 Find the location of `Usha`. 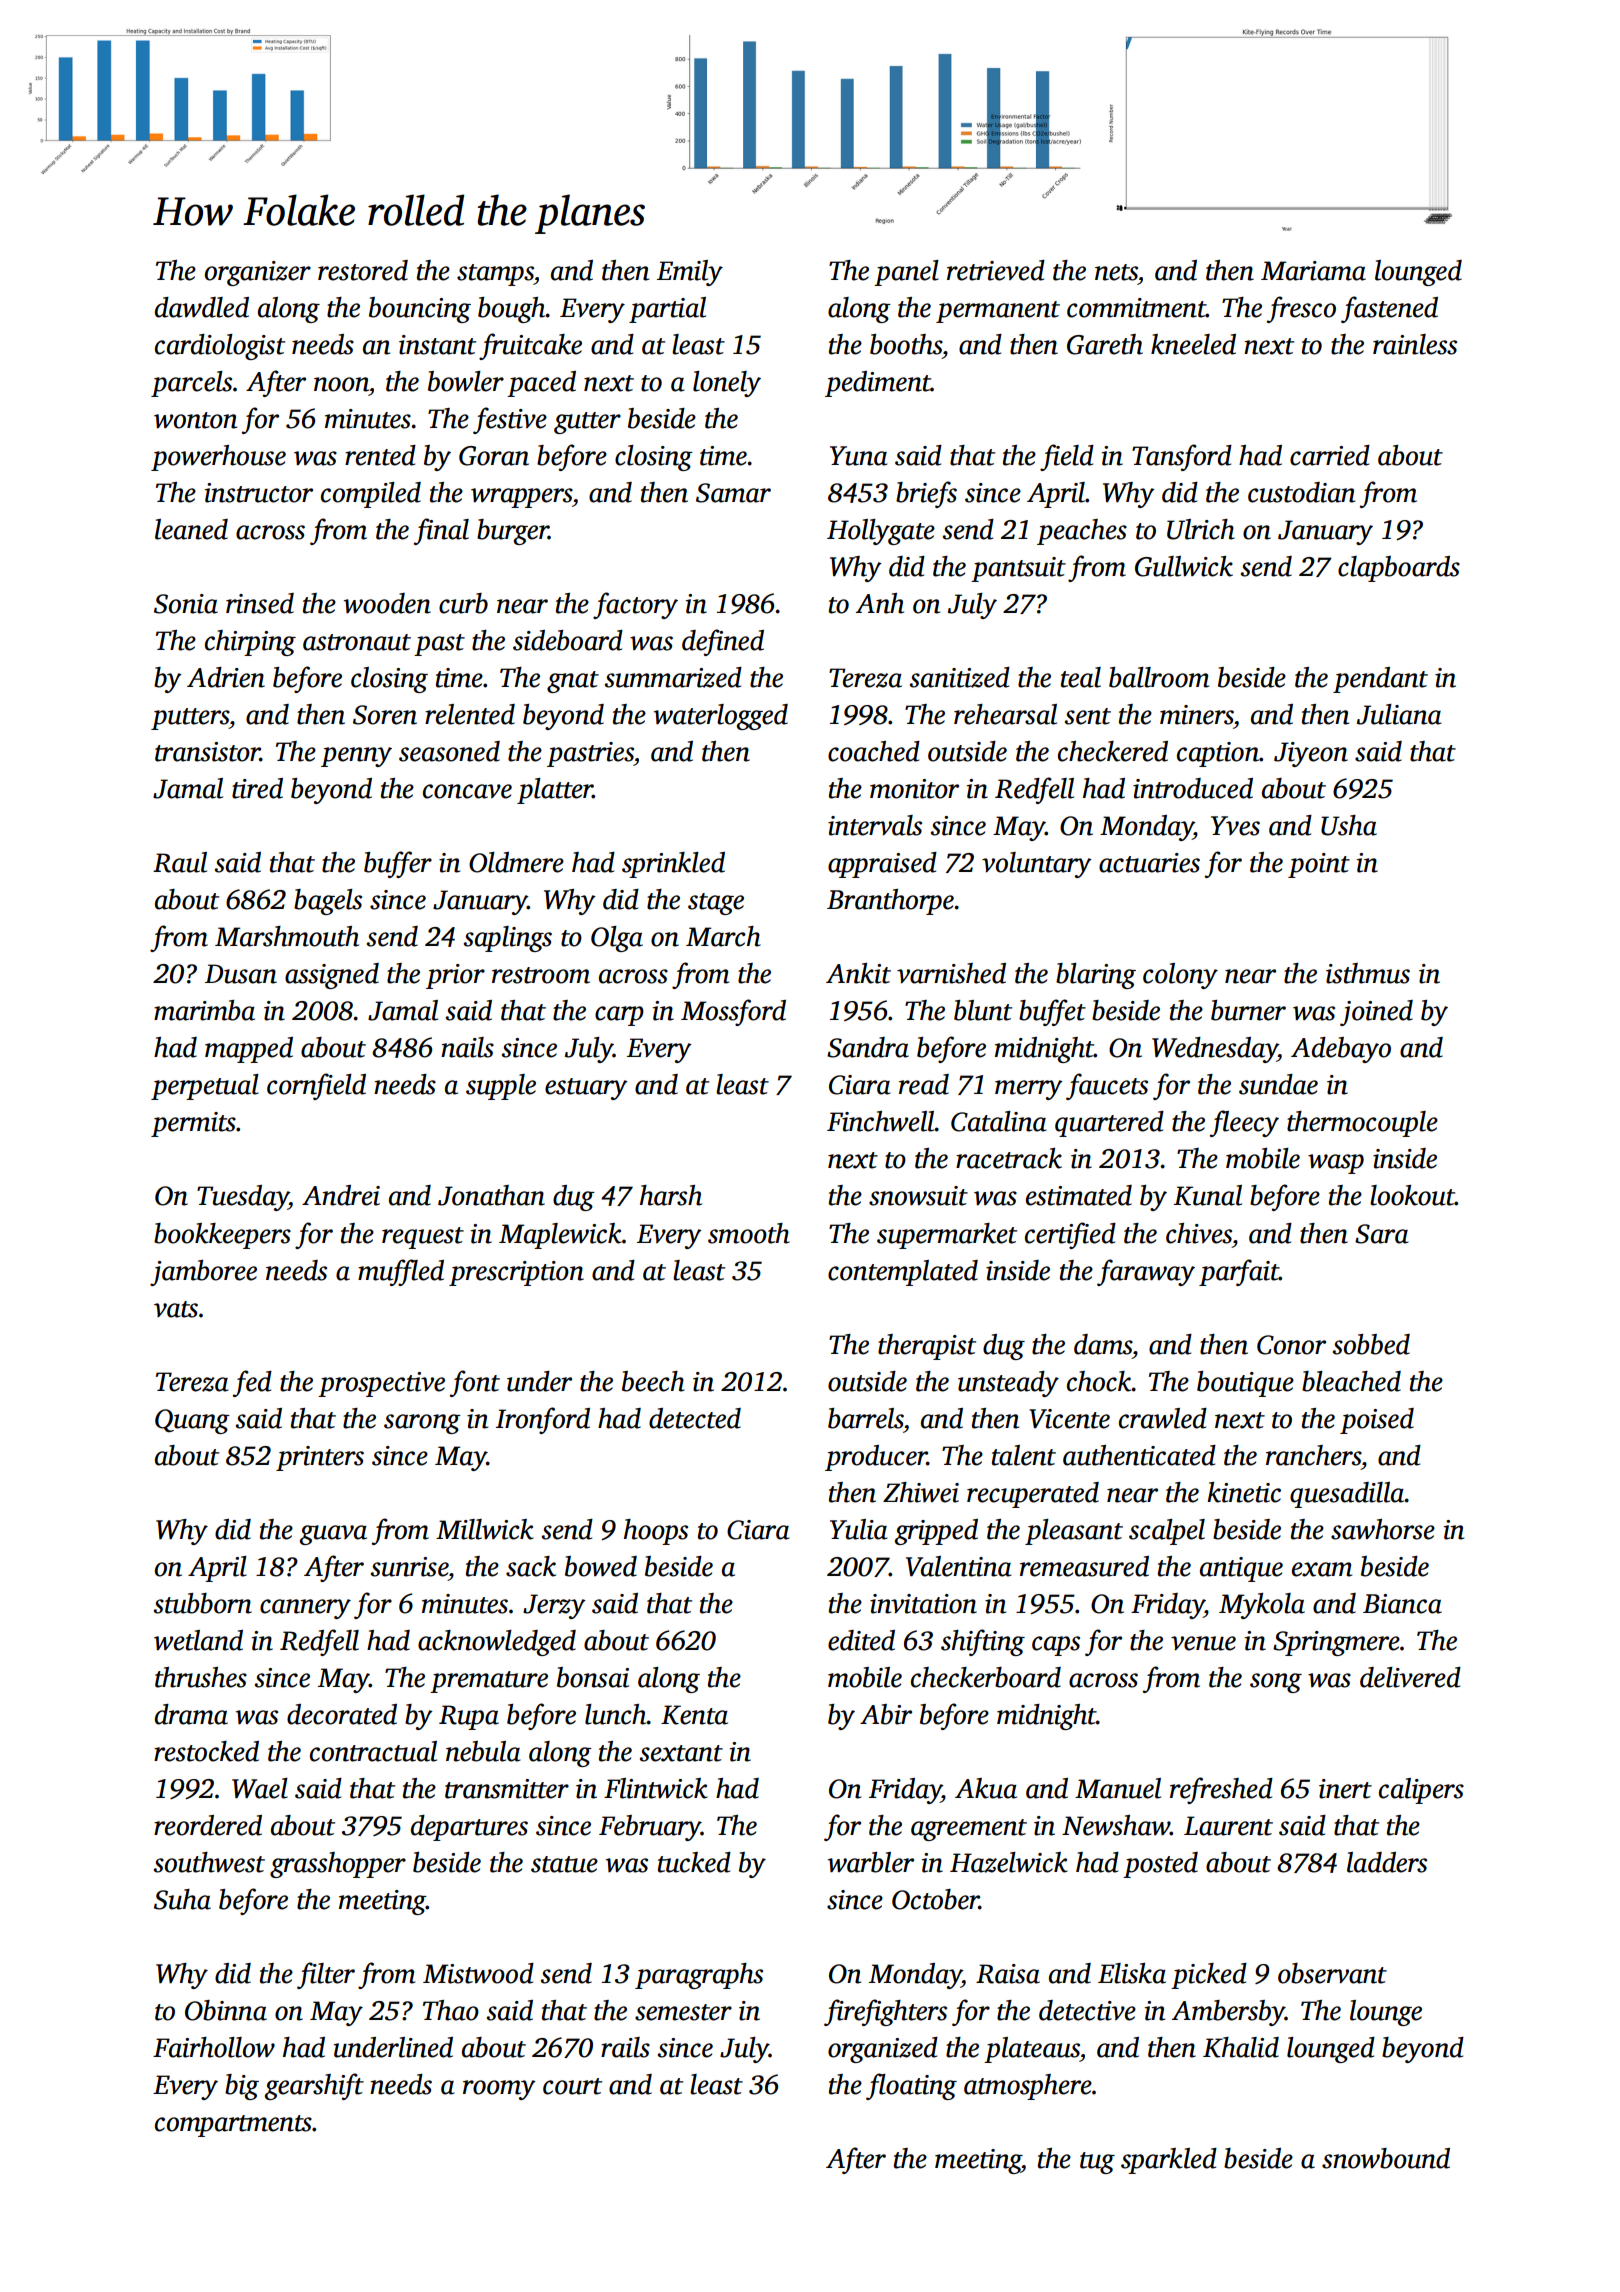

Usha is located at coordinates (1349, 825).
